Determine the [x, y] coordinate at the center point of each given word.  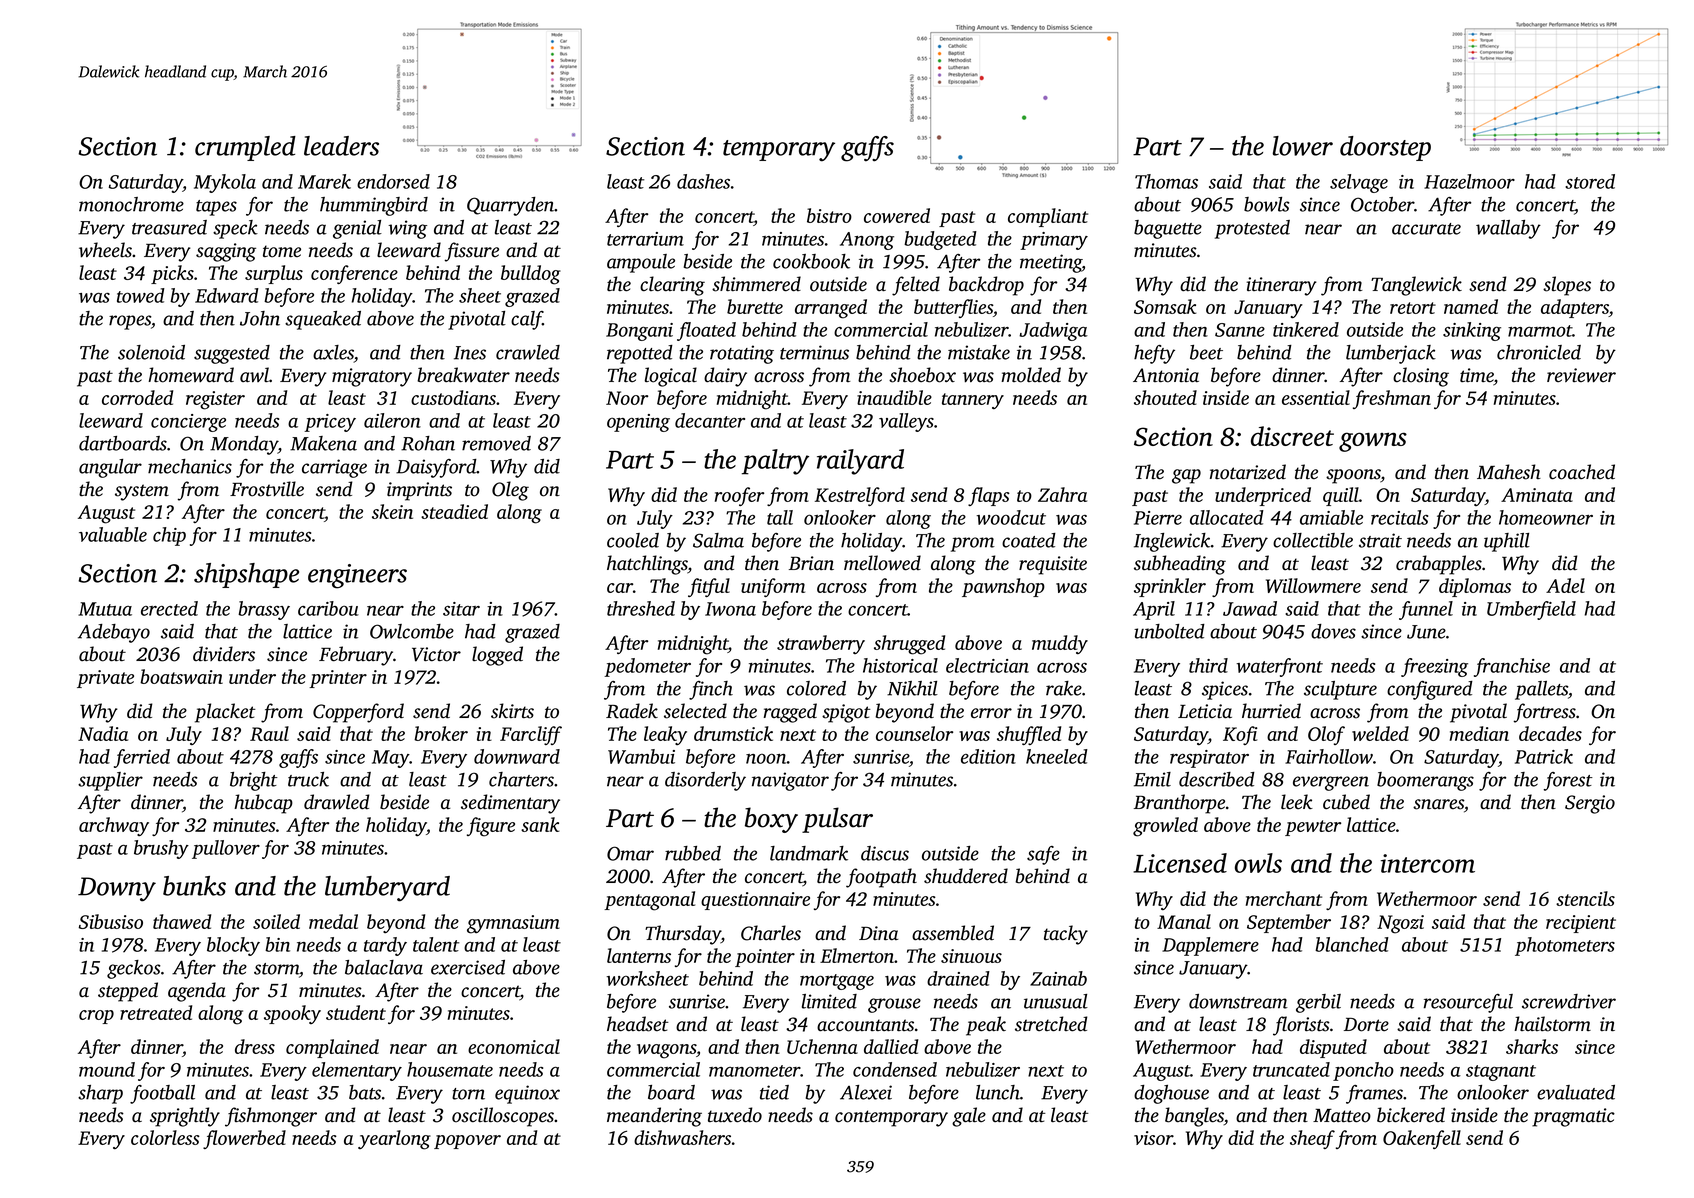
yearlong [394, 1140]
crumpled [245, 148]
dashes [703, 181]
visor [1154, 1138]
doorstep [1385, 148]
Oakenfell [1422, 1139]
